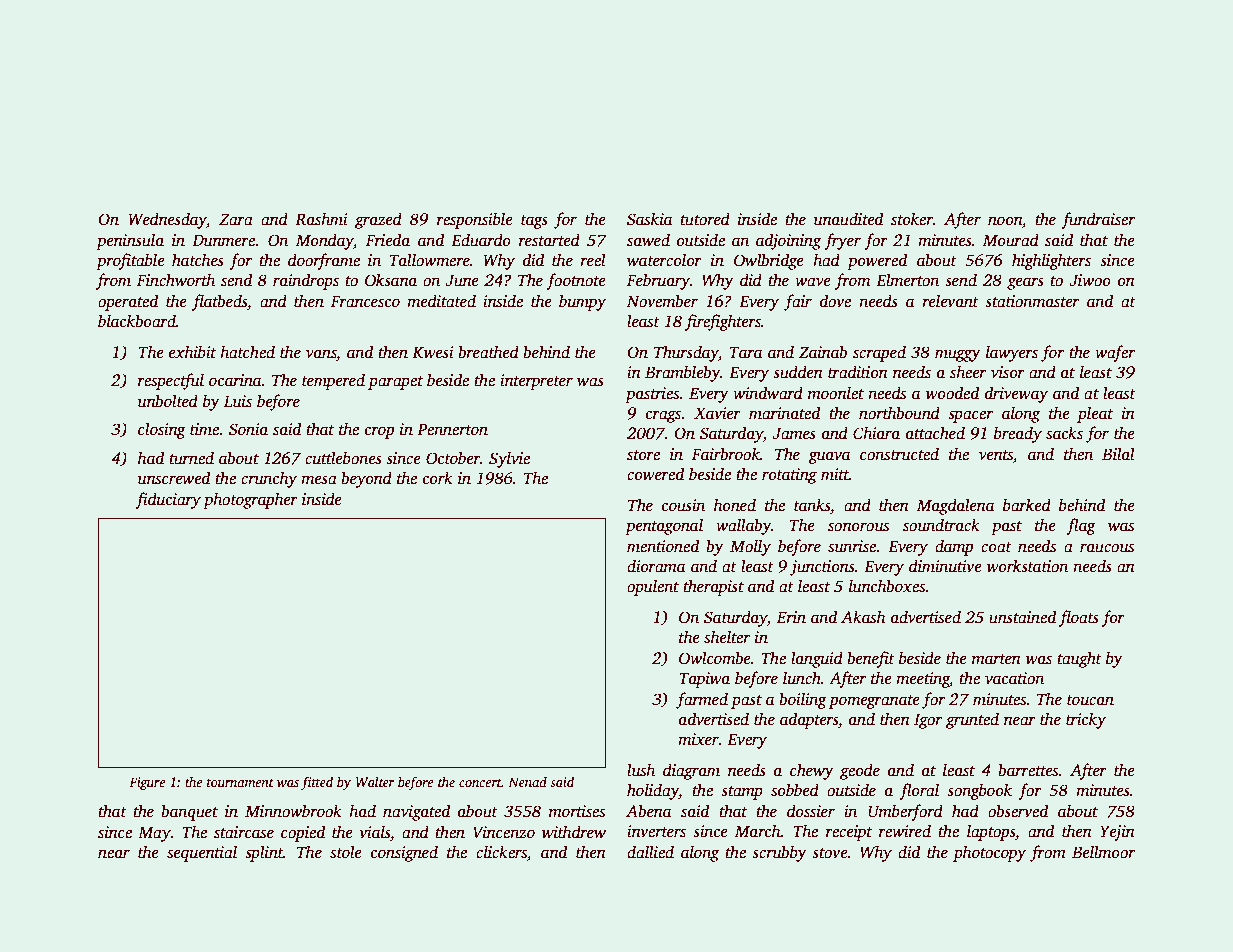 Image resolution: width=1233 pixels, height=952 pixels. Describe the element at coordinates (219, 302) in the image. I see `flatbeds` at that location.
